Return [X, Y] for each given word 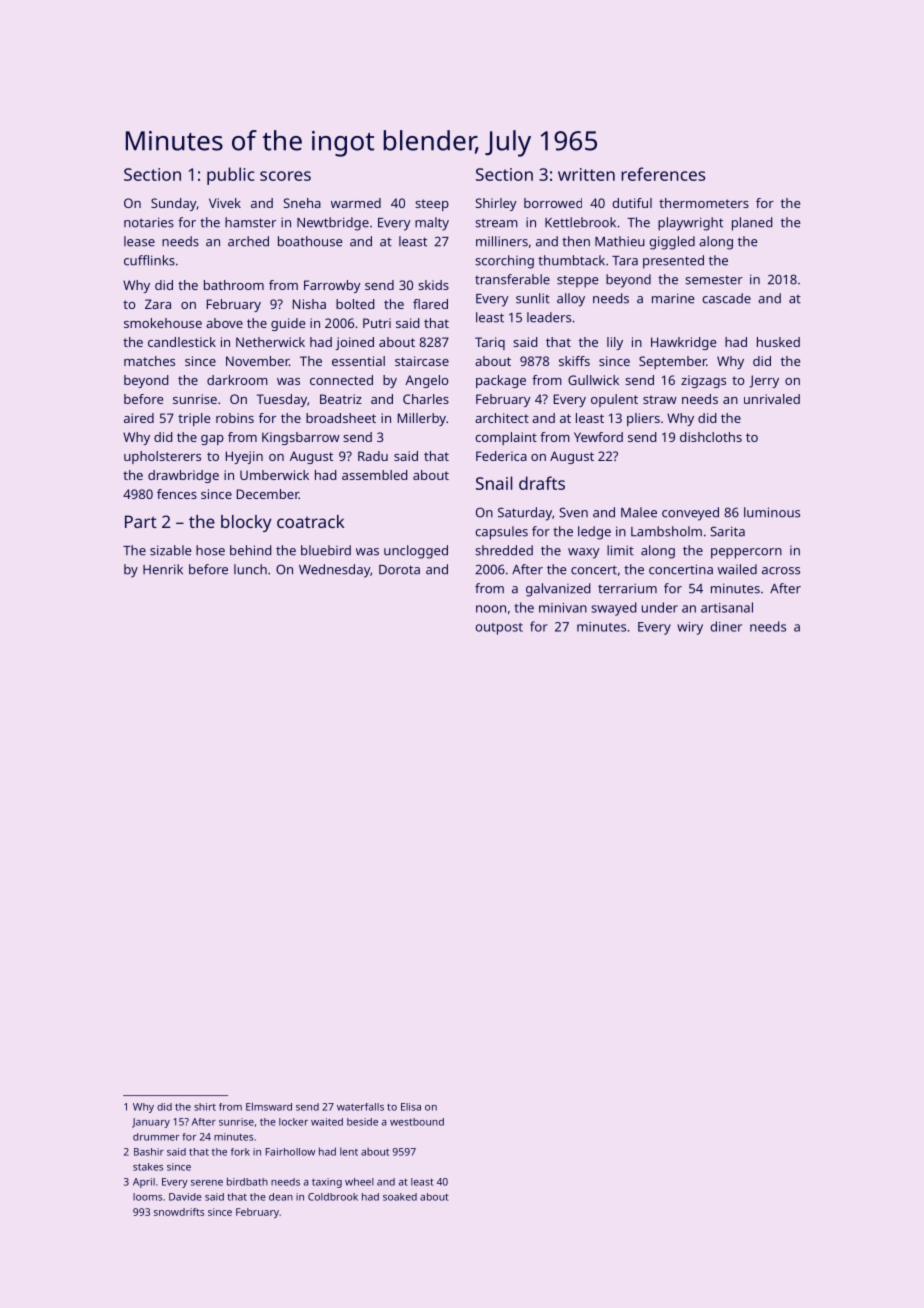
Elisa [411, 1107]
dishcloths [711, 437]
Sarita [727, 531]
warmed [356, 203]
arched [248, 241]
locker [293, 1122]
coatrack [310, 521]
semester [714, 280]
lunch [250, 569]
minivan [563, 608]
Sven [573, 512]
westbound [417, 1122]
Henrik [163, 569]
